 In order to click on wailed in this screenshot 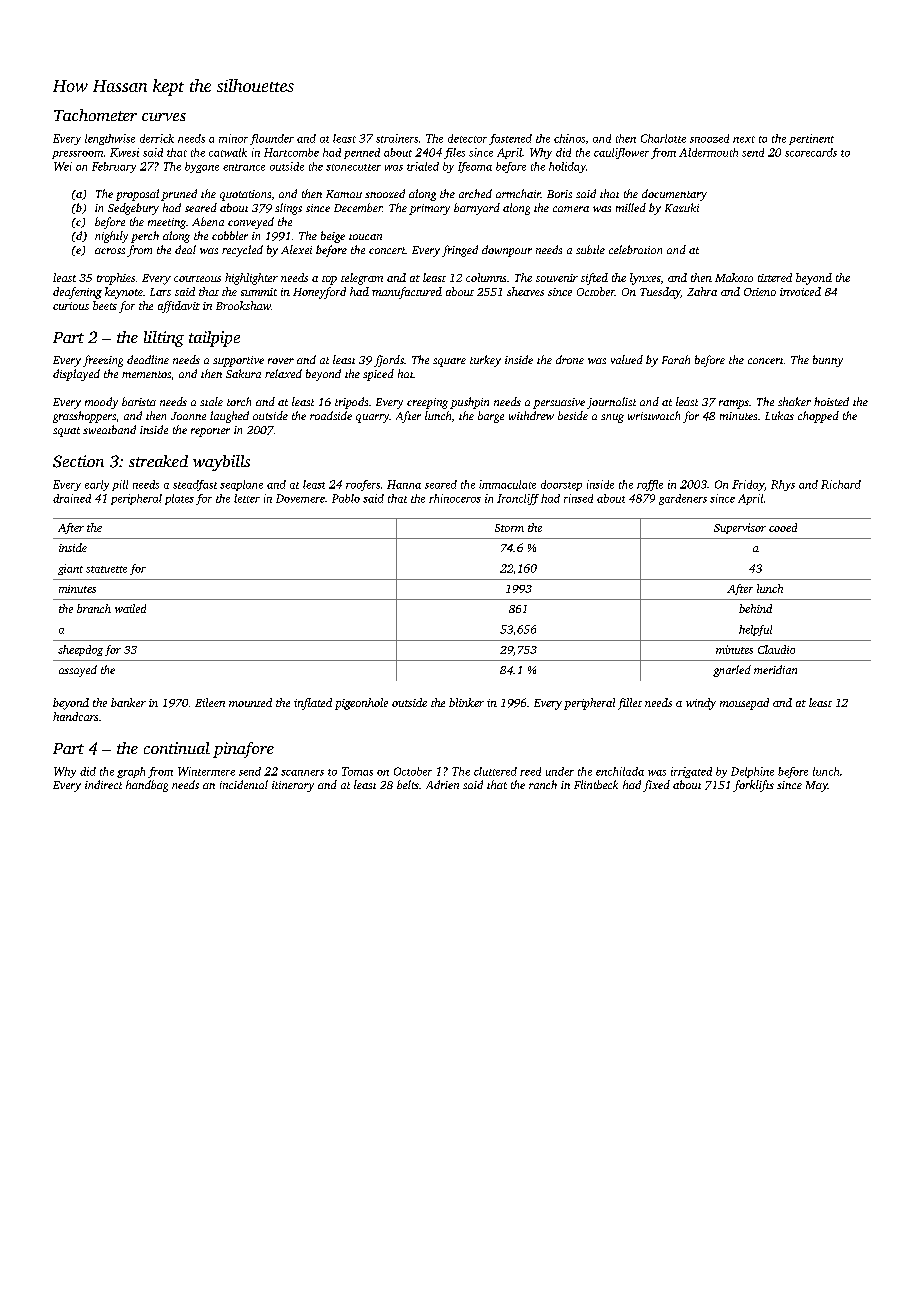, I will do `click(130, 608)`.
